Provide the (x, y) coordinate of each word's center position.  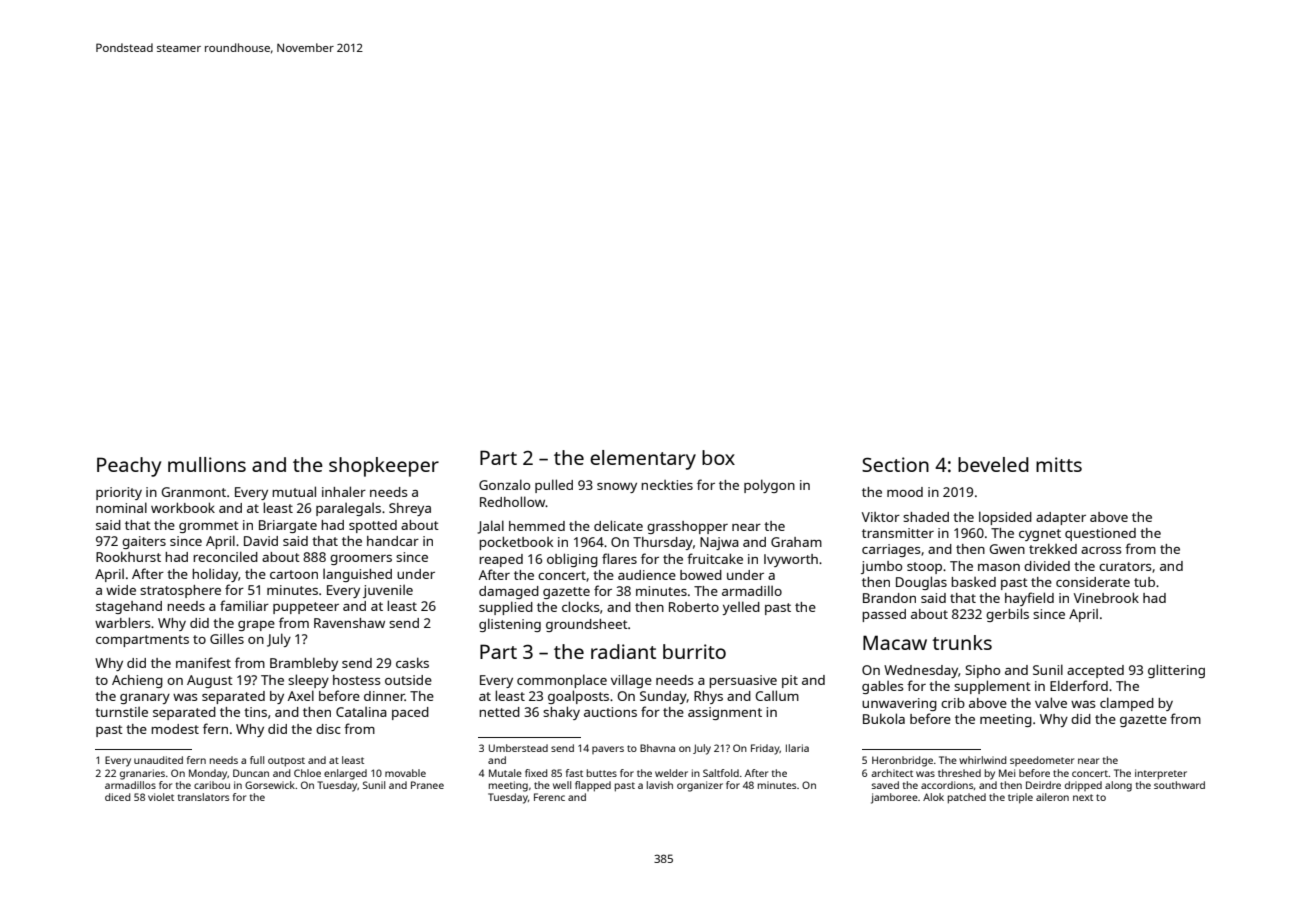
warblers (122, 622)
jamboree (894, 798)
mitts (1059, 464)
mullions (207, 464)
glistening (510, 625)
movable (405, 773)
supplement (992, 687)
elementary (643, 460)
